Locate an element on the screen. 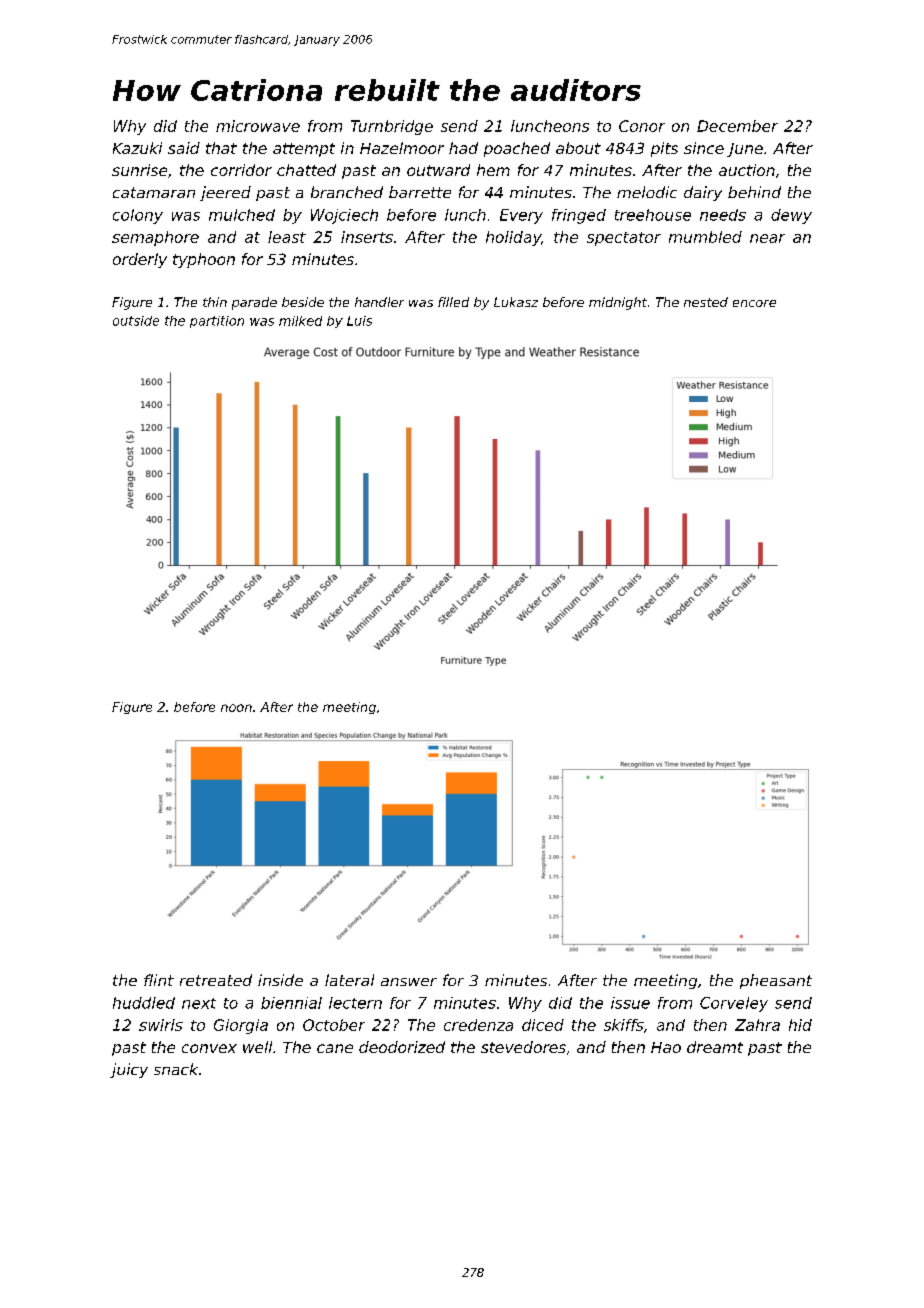 The height and width of the screenshot is (1308, 924). mulched is located at coordinates (242, 215).
